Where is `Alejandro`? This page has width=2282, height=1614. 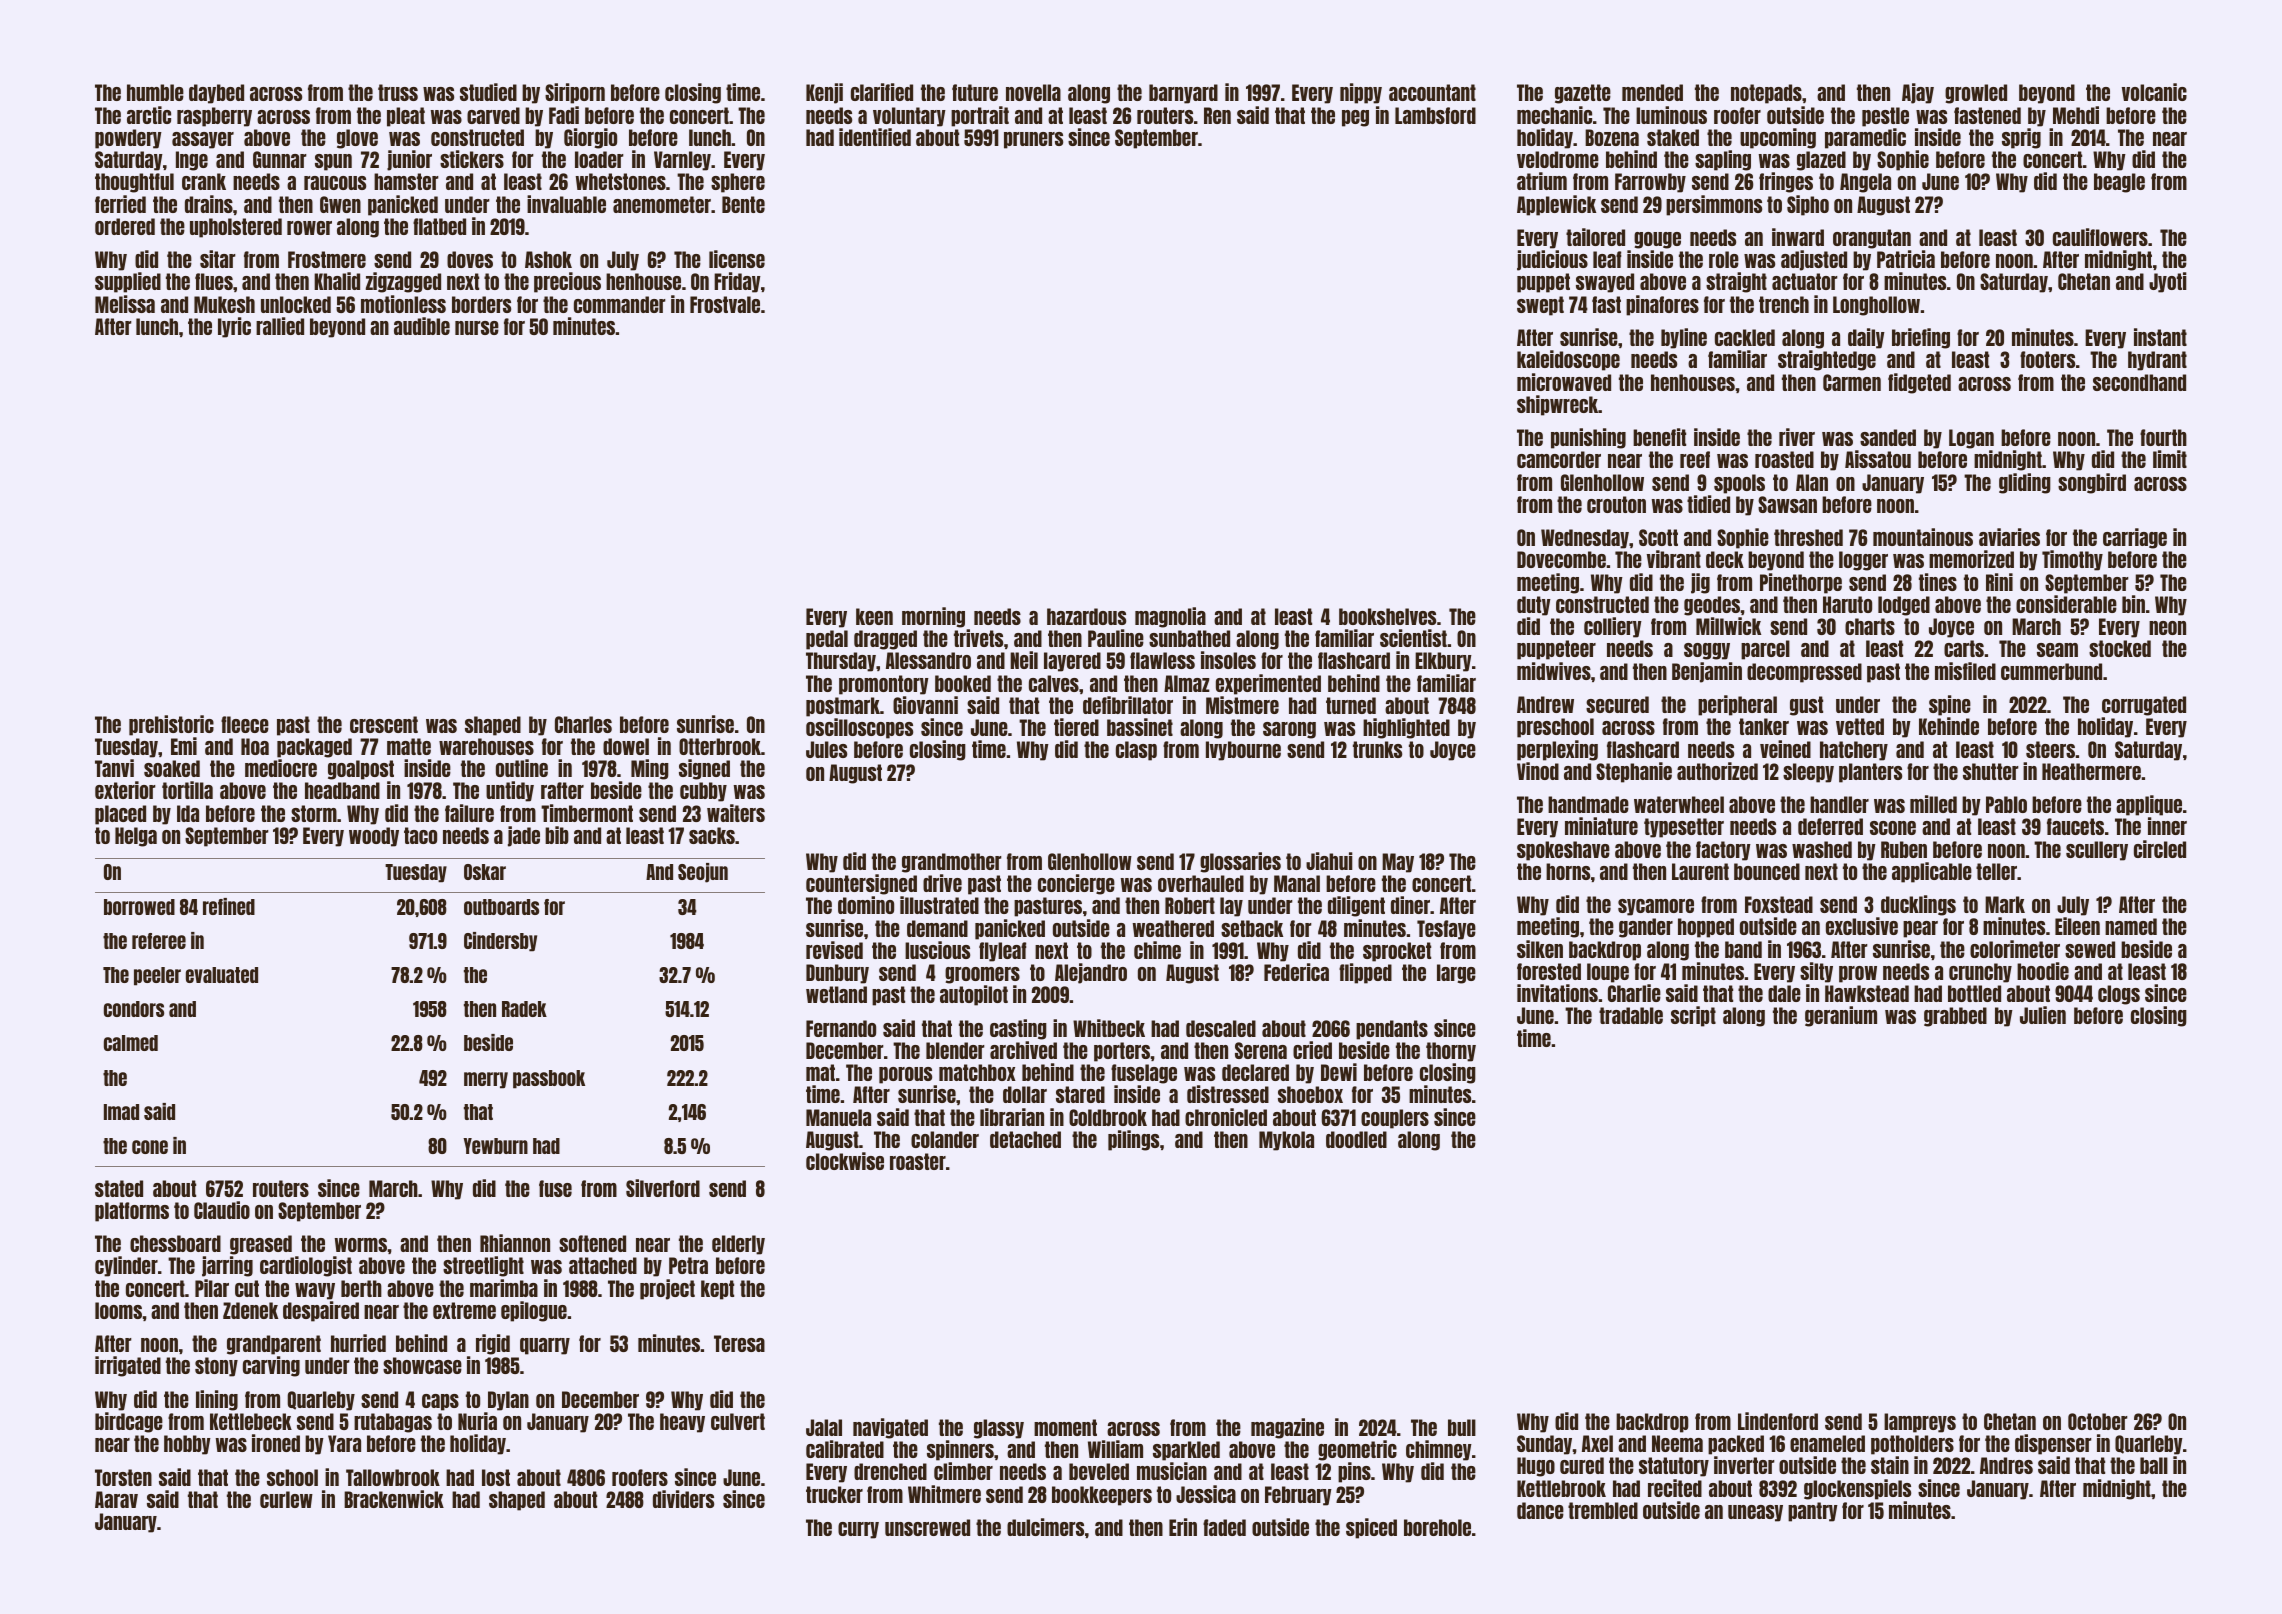
Alejandro is located at coordinates (1091, 973).
